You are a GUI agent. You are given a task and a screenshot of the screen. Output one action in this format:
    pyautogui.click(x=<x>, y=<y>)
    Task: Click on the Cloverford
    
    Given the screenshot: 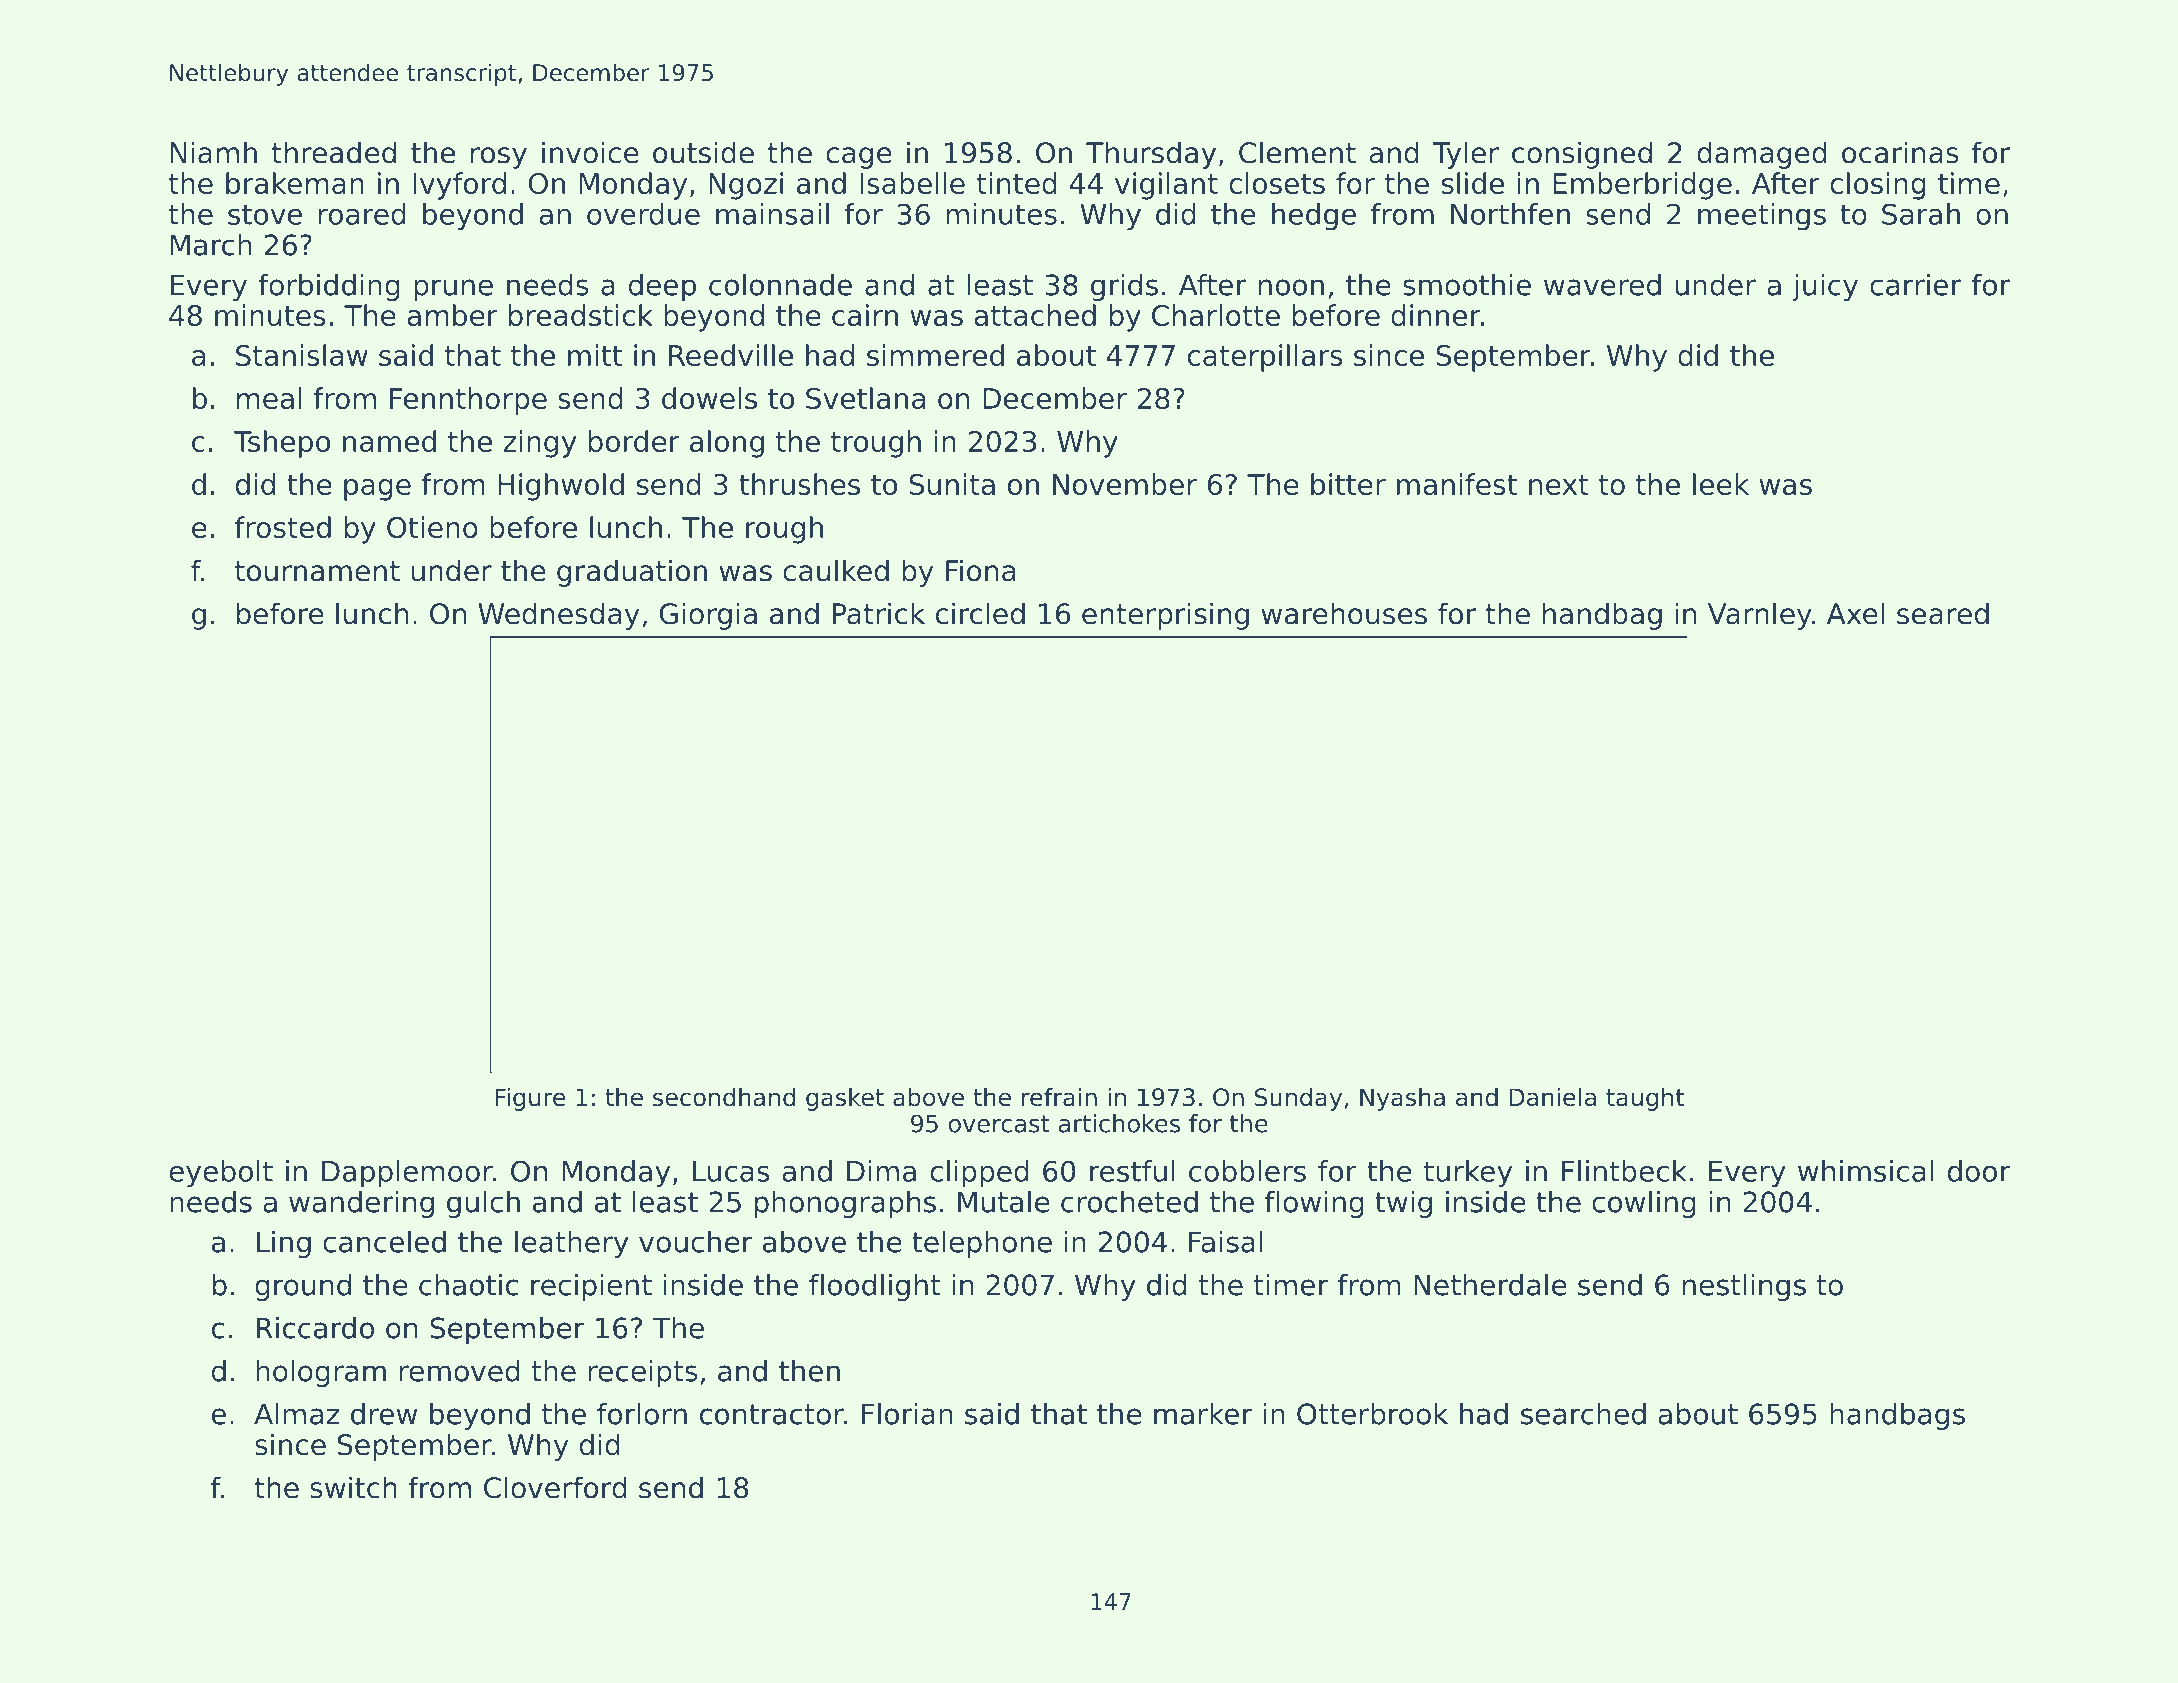 What is the action you would take?
    pyautogui.click(x=555, y=1487)
